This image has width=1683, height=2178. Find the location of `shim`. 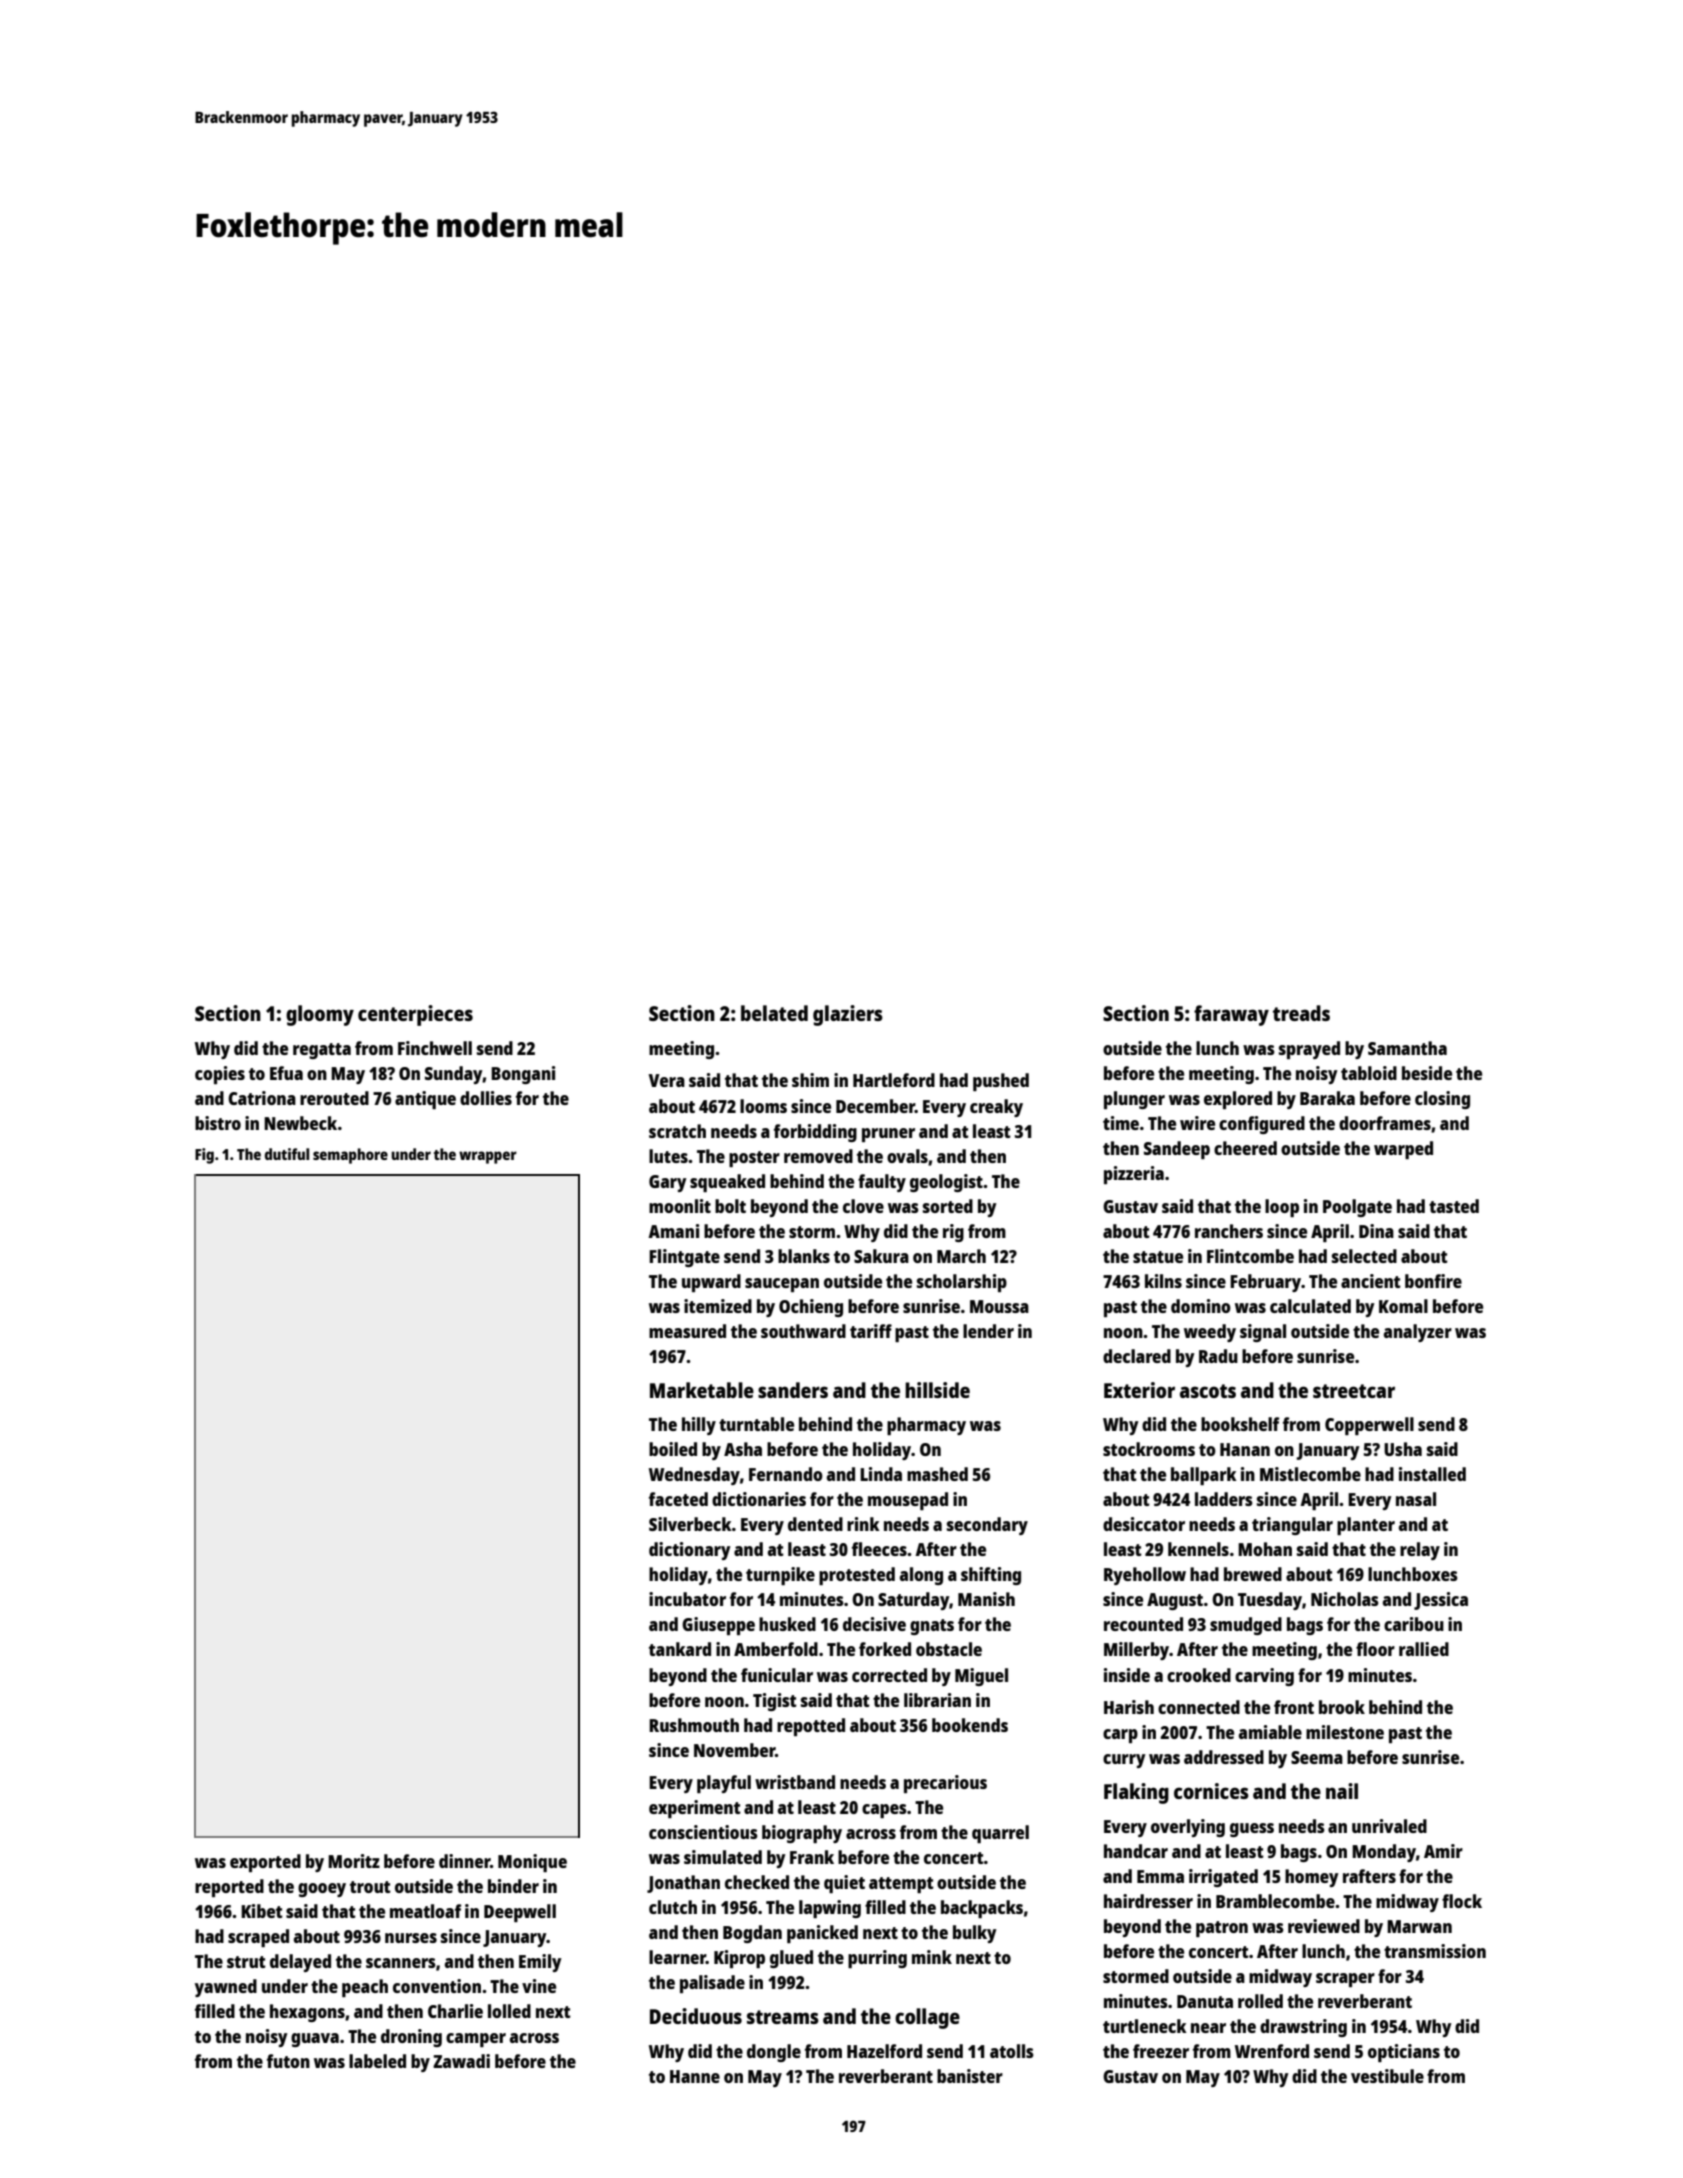

shim is located at coordinates (810, 1080).
